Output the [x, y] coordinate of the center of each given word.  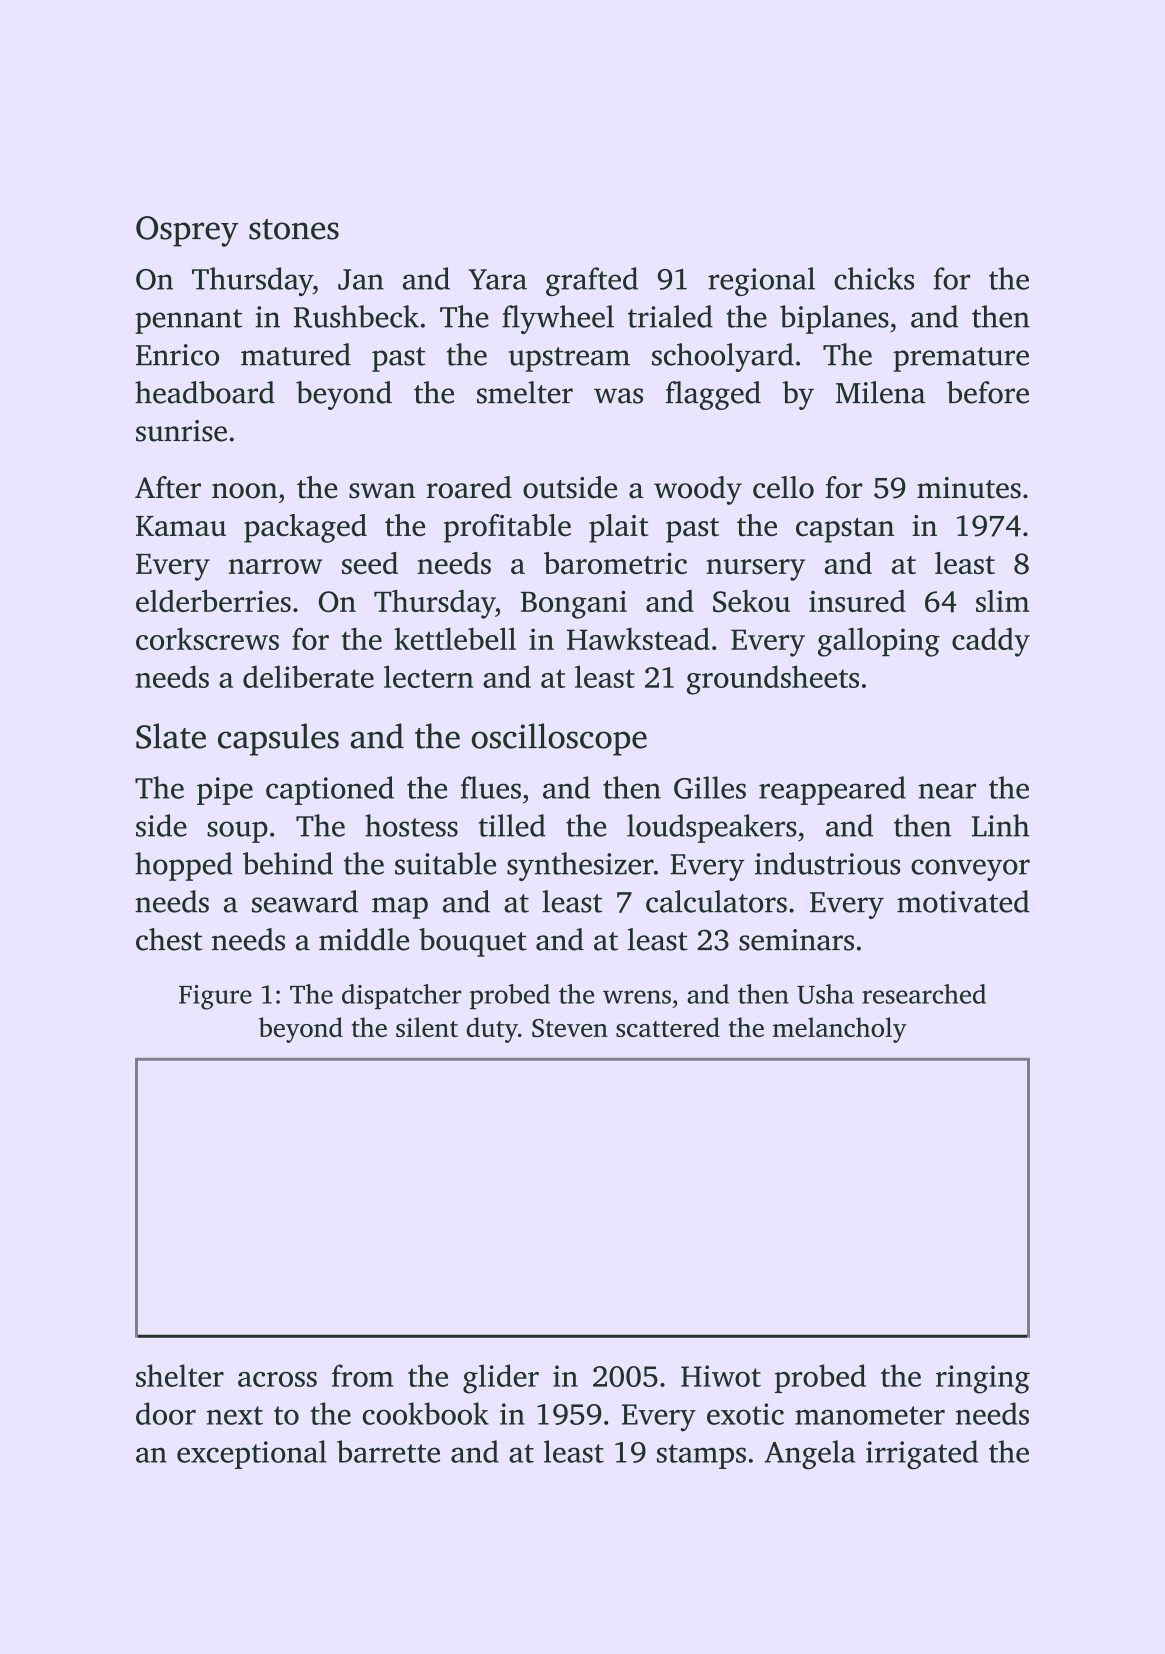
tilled [512, 825]
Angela [810, 1455]
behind [288, 863]
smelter [525, 392]
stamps [701, 1456]
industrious [828, 863]
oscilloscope [559, 739]
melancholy [840, 1030]
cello [783, 487]
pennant [188, 321]
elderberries [213, 601]
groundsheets [773, 680]
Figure [215, 997]
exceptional [252, 1454]
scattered [668, 1027]
